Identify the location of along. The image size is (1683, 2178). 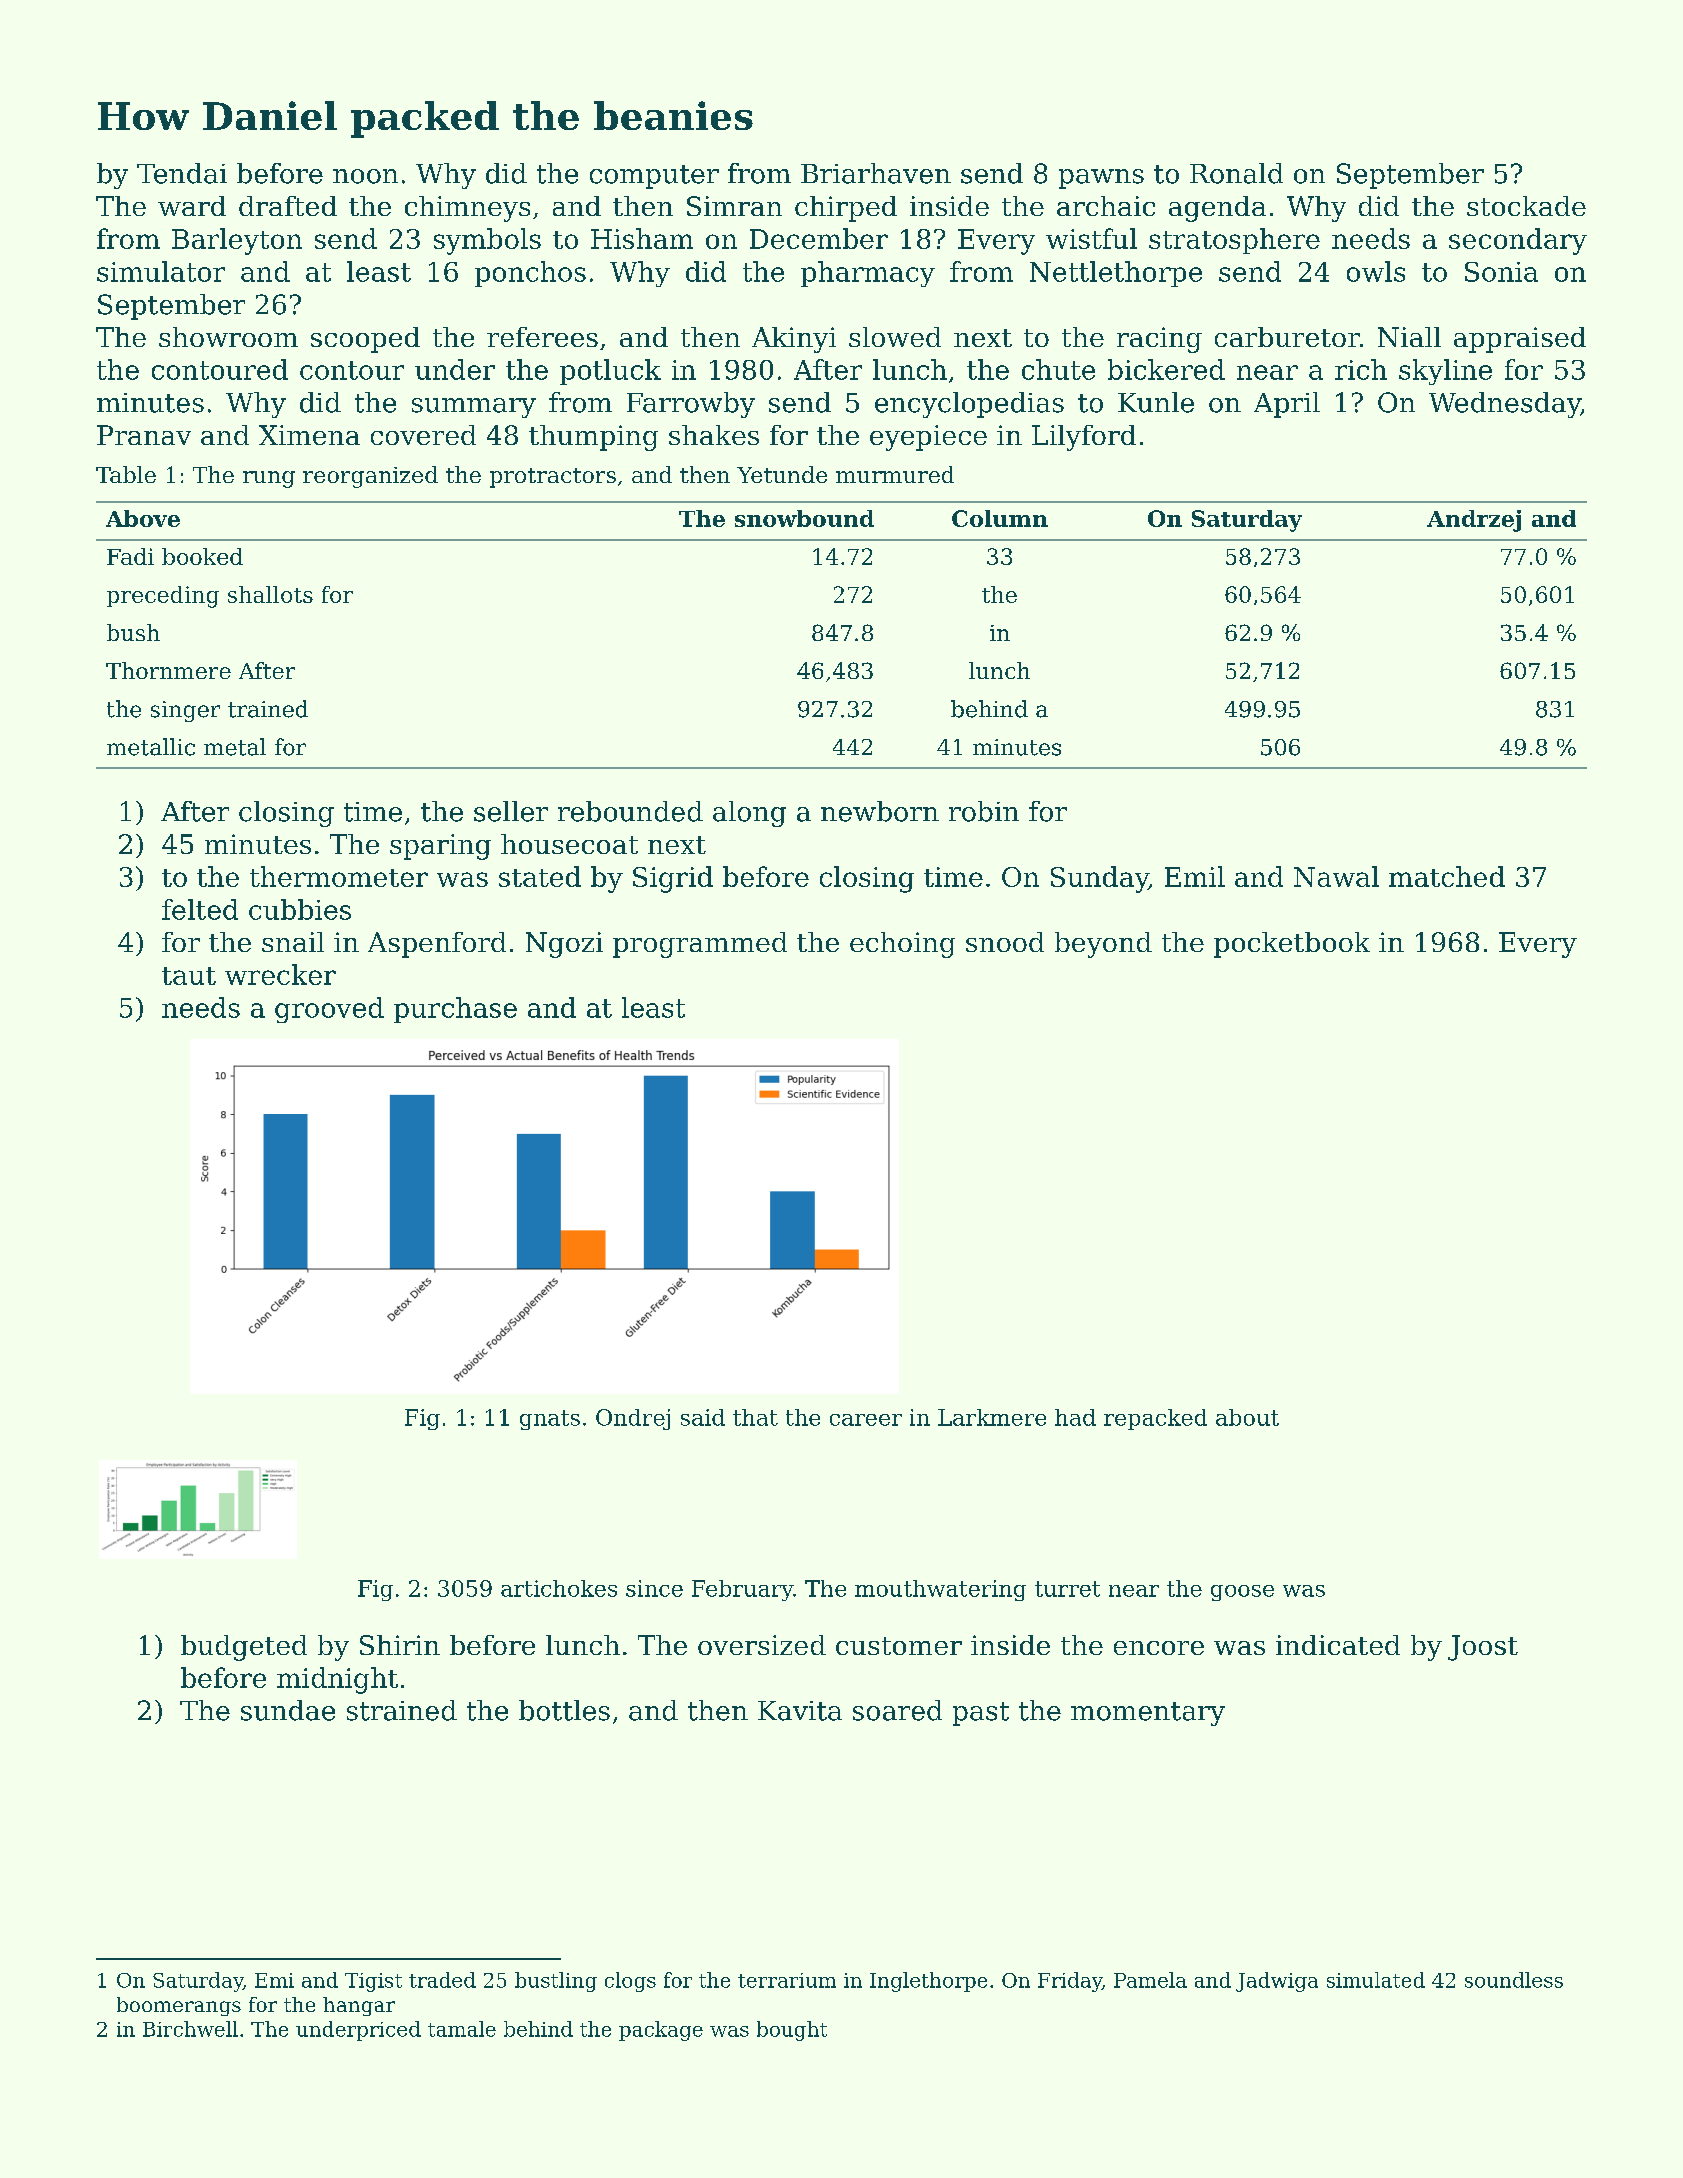
(749, 814).
